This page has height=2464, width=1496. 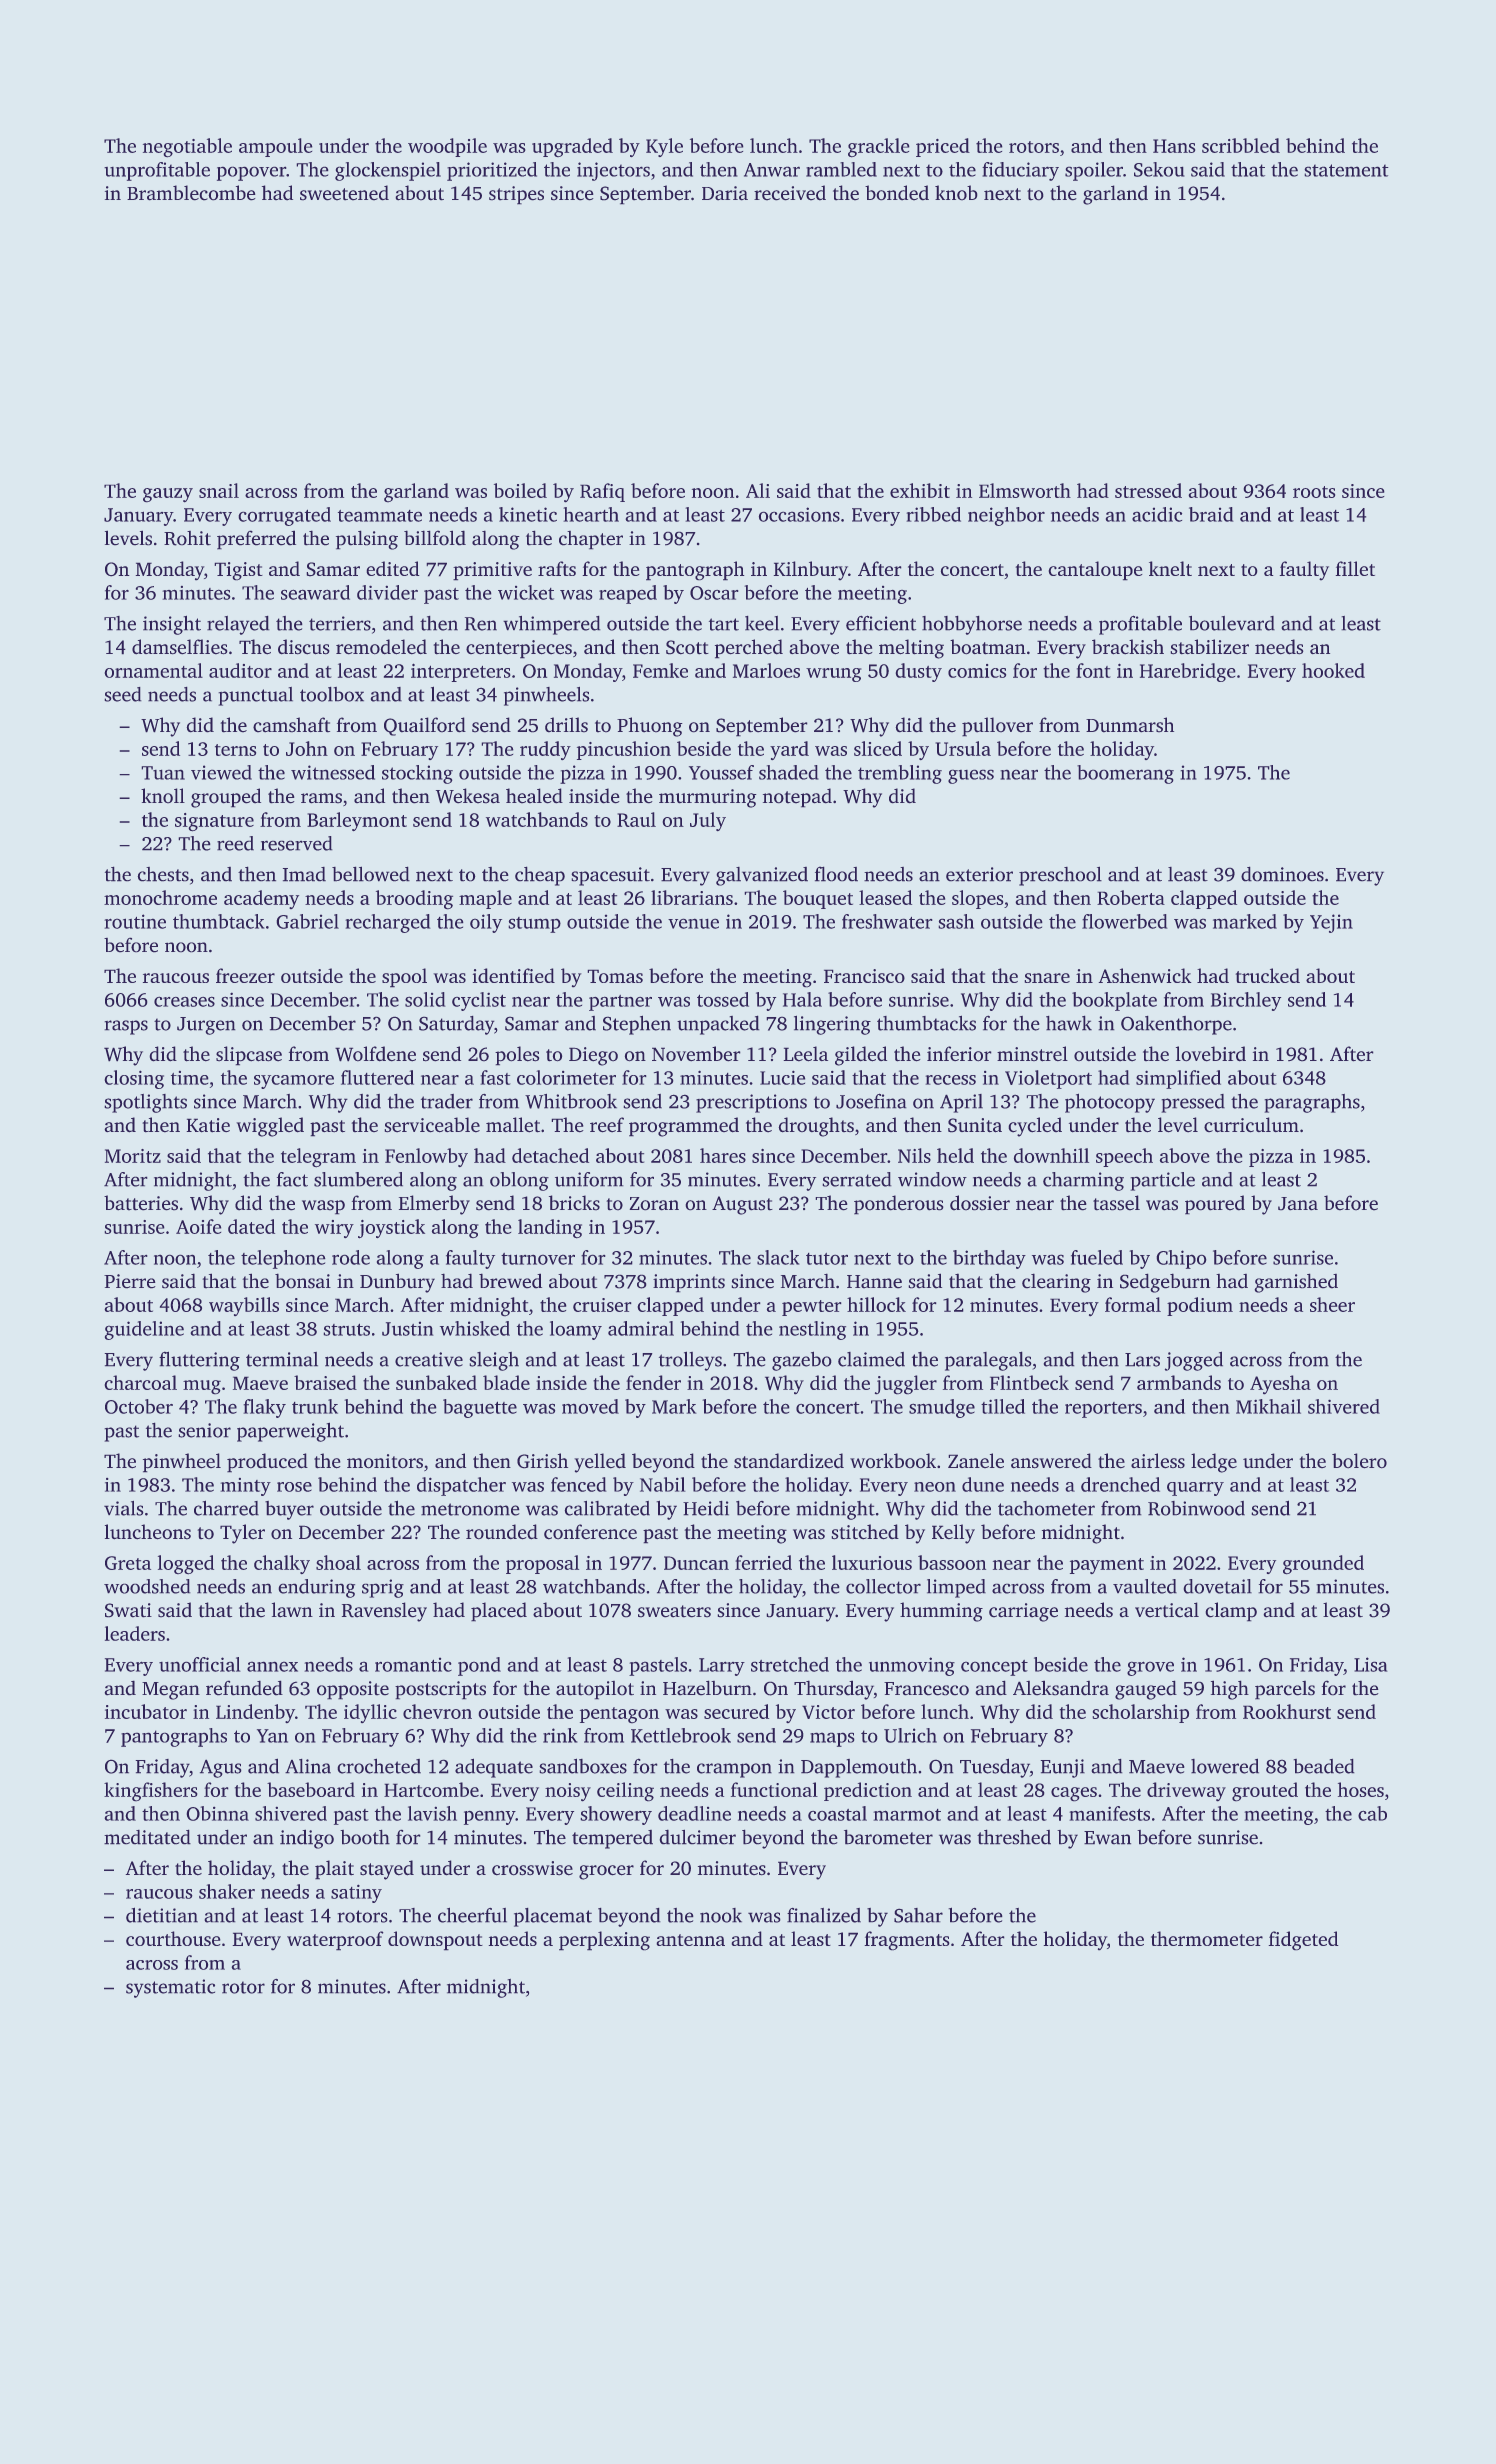 I want to click on Daria, so click(x=725, y=193).
